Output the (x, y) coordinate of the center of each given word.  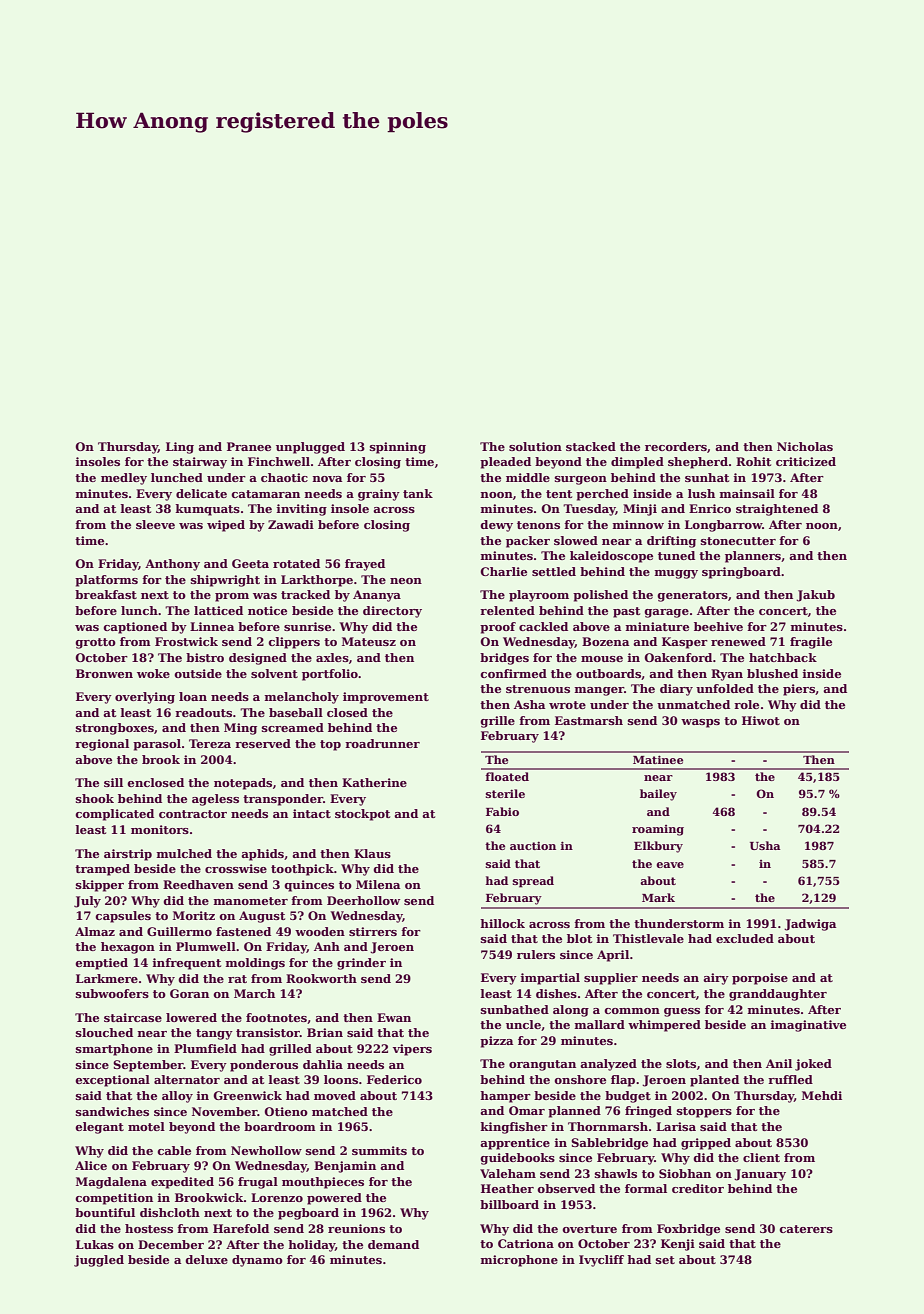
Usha (765, 845)
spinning (398, 448)
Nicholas (805, 446)
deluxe (206, 1259)
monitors (160, 829)
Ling (180, 448)
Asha (529, 704)
